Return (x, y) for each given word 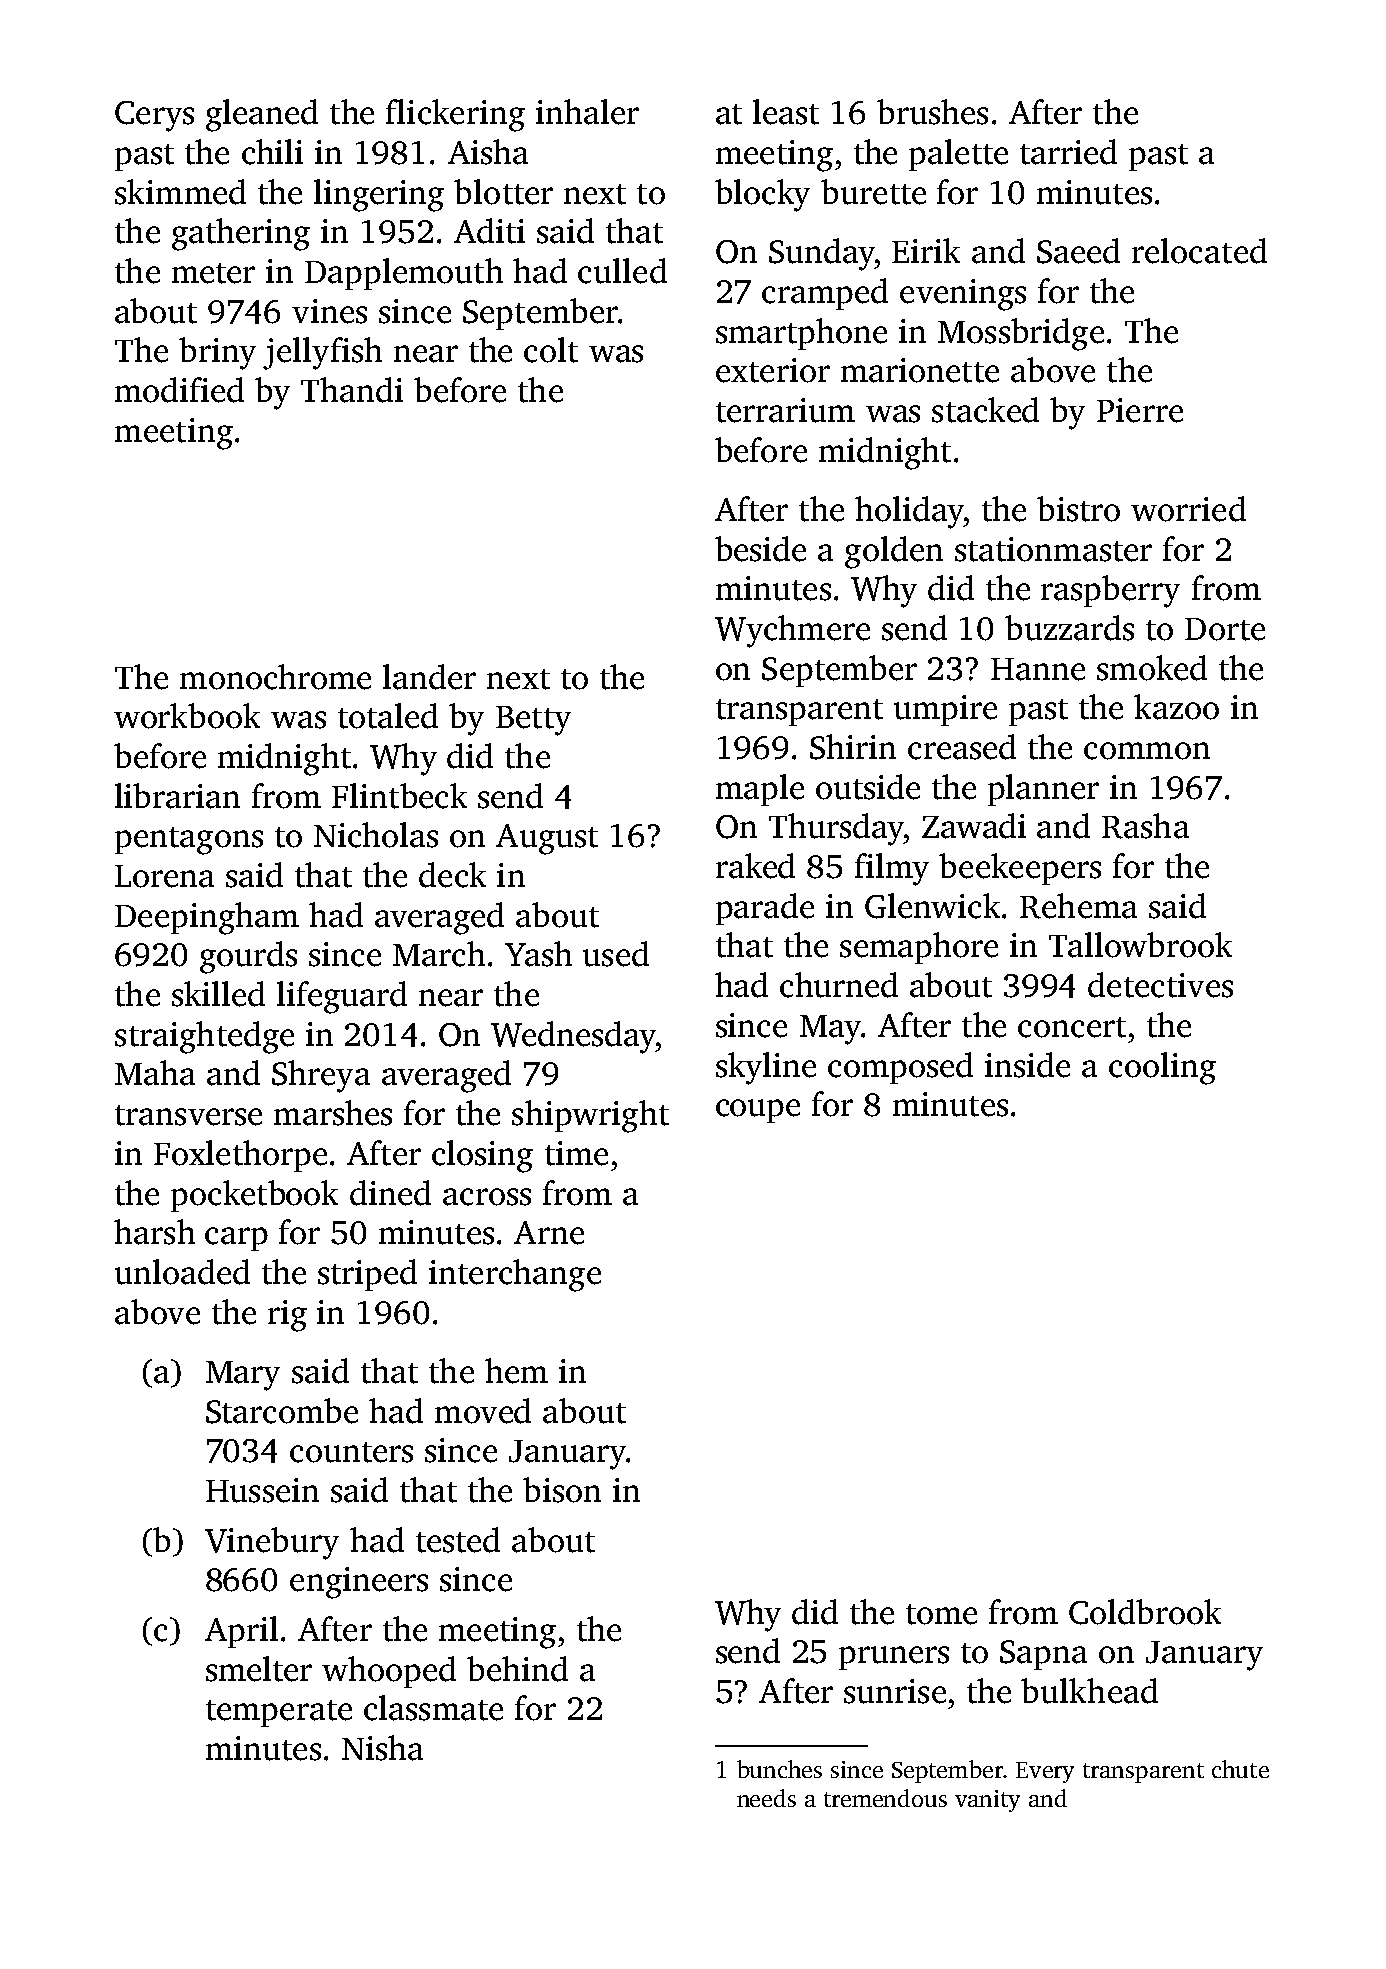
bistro (1078, 509)
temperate (279, 1713)
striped (367, 1275)
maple (760, 790)
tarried (1068, 152)
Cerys (154, 116)
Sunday (821, 254)
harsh (154, 1232)
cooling (1162, 1068)
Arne (549, 1233)
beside (760, 549)
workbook (187, 716)
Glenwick (932, 906)
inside (1027, 1065)
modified (179, 390)
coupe (758, 1111)
